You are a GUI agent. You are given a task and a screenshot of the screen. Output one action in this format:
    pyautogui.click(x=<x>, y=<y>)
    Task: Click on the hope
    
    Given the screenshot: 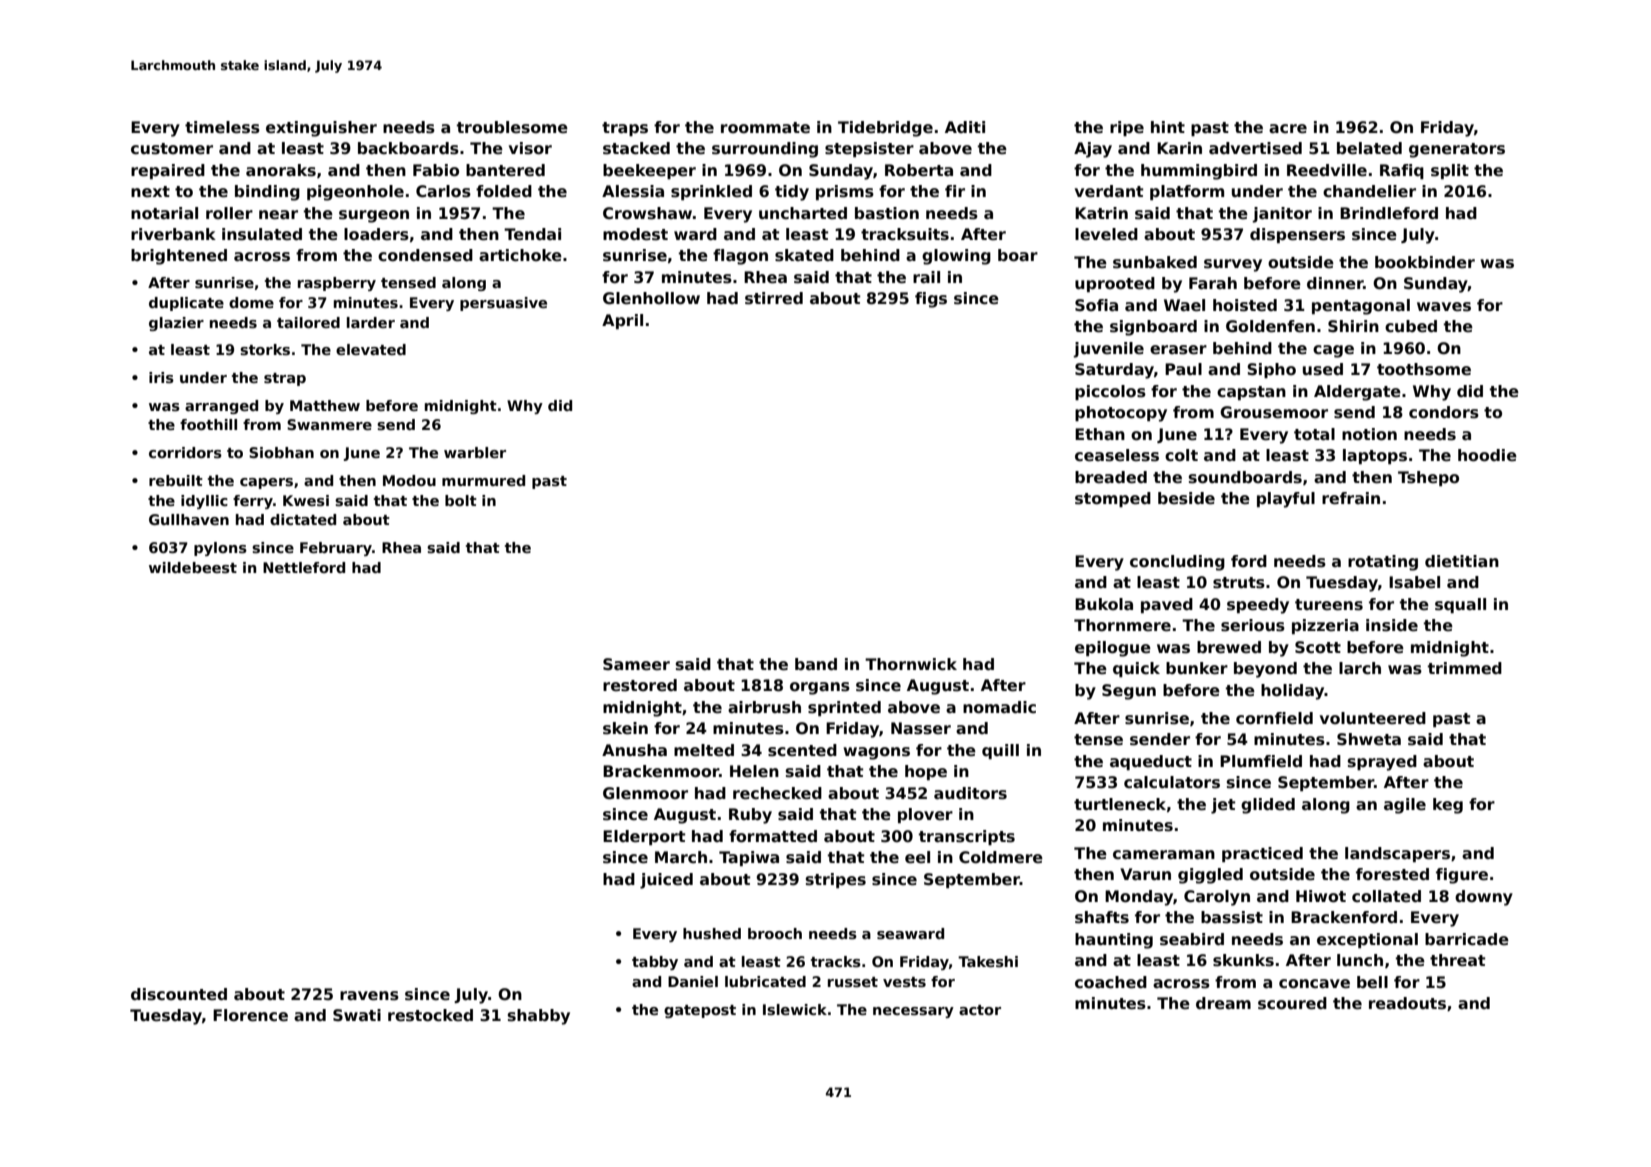 What is the action you would take?
    pyautogui.click(x=926, y=772)
